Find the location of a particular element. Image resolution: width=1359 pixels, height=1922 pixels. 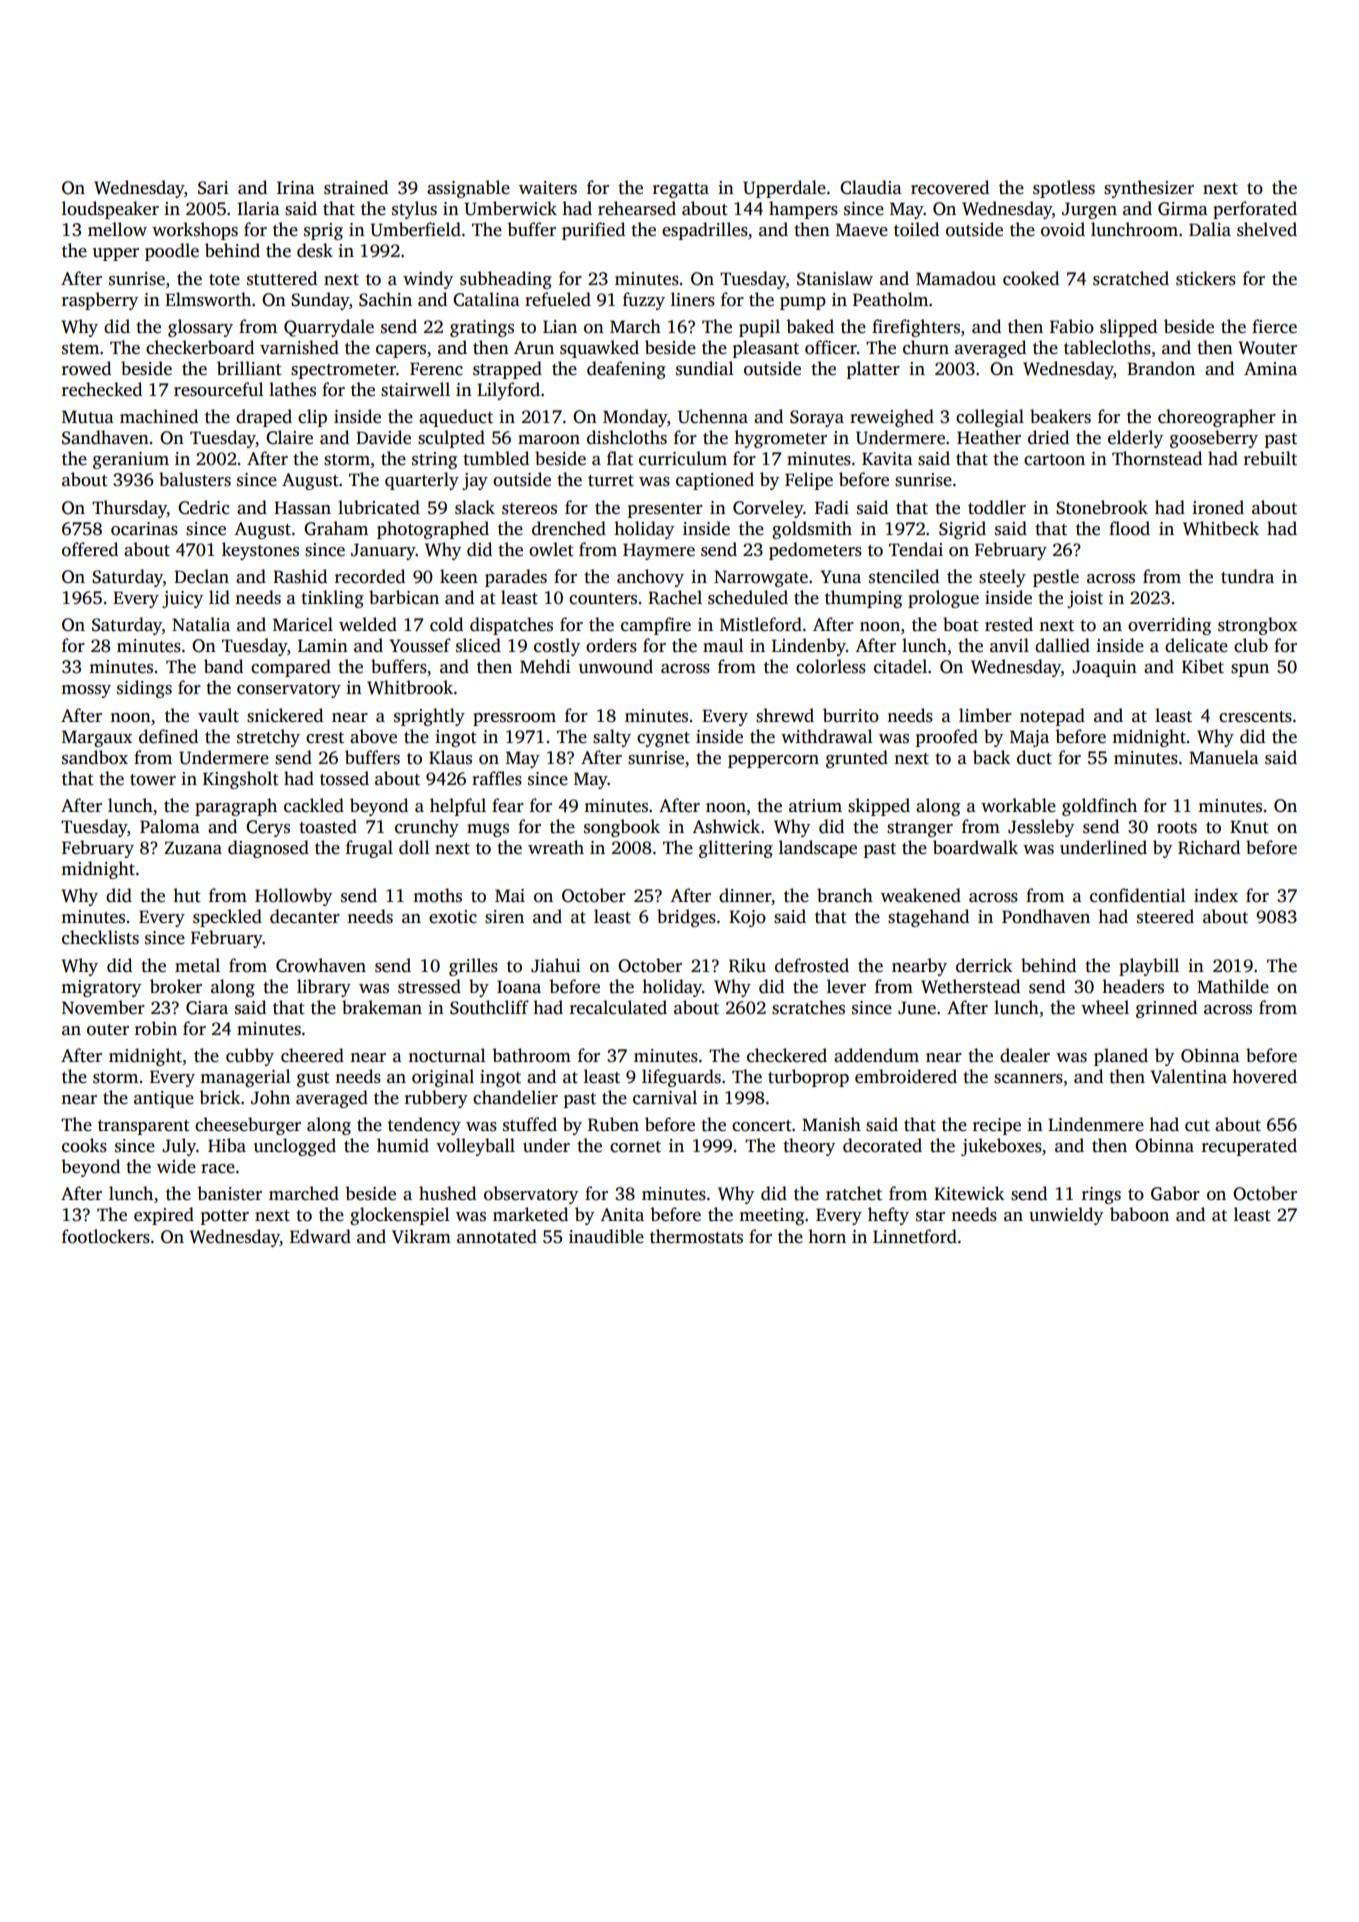

pressroom is located at coordinates (514, 719).
